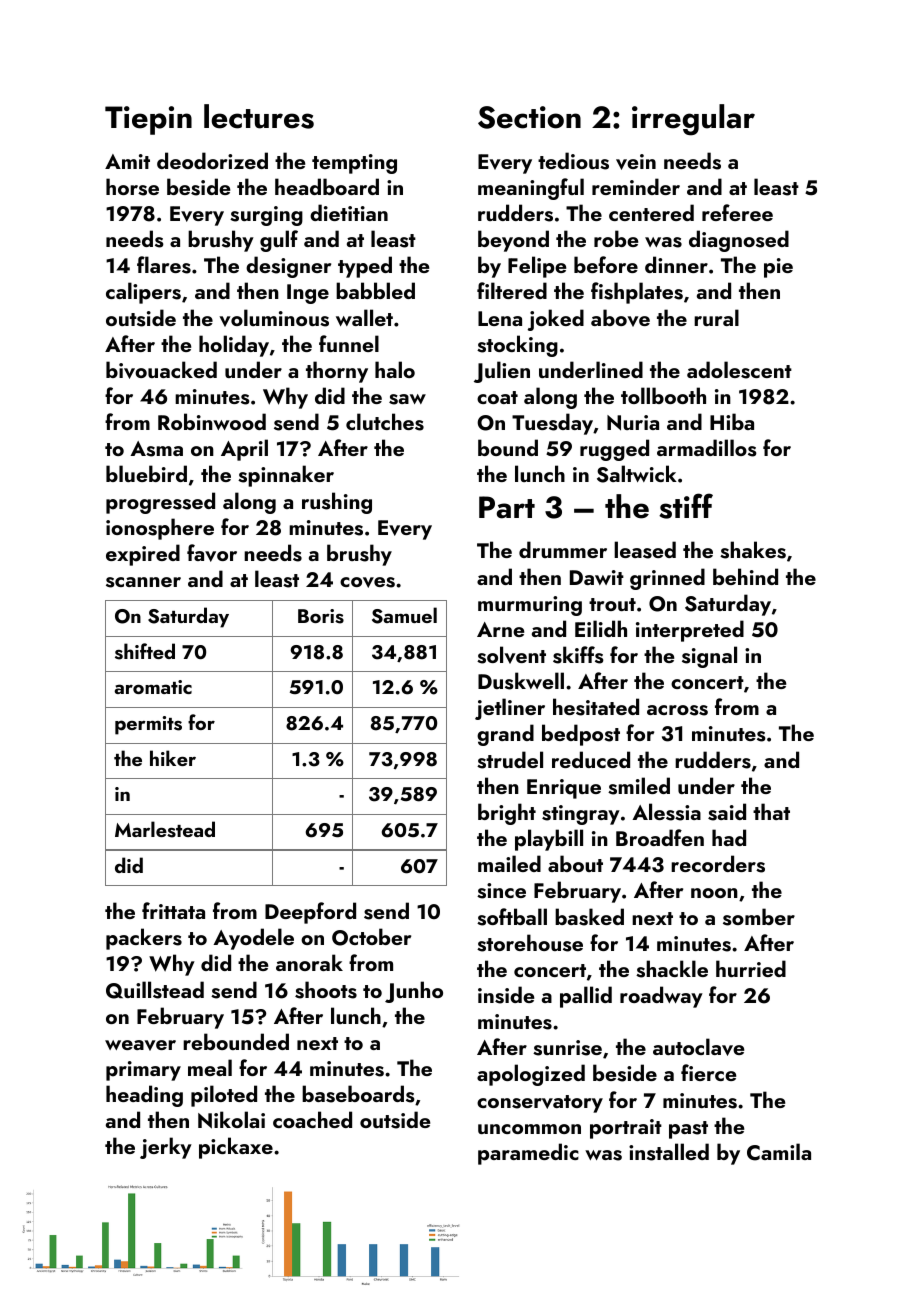 Image resolution: width=924 pixels, height=1311 pixels. I want to click on coached, so click(312, 1119).
